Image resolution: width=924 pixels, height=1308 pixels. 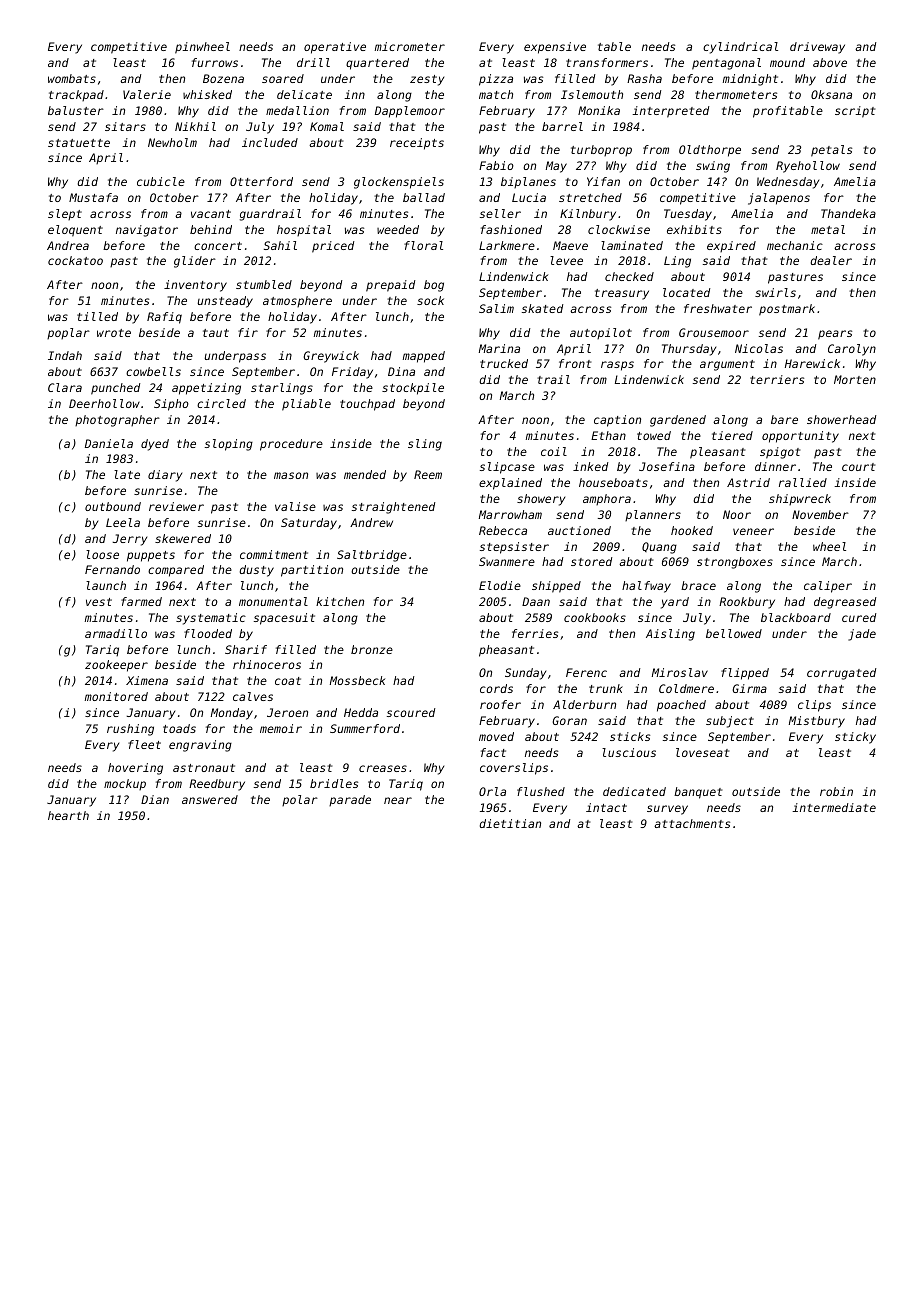 What do you see at coordinates (795, 245) in the screenshot?
I see `mechanic` at bounding box center [795, 245].
